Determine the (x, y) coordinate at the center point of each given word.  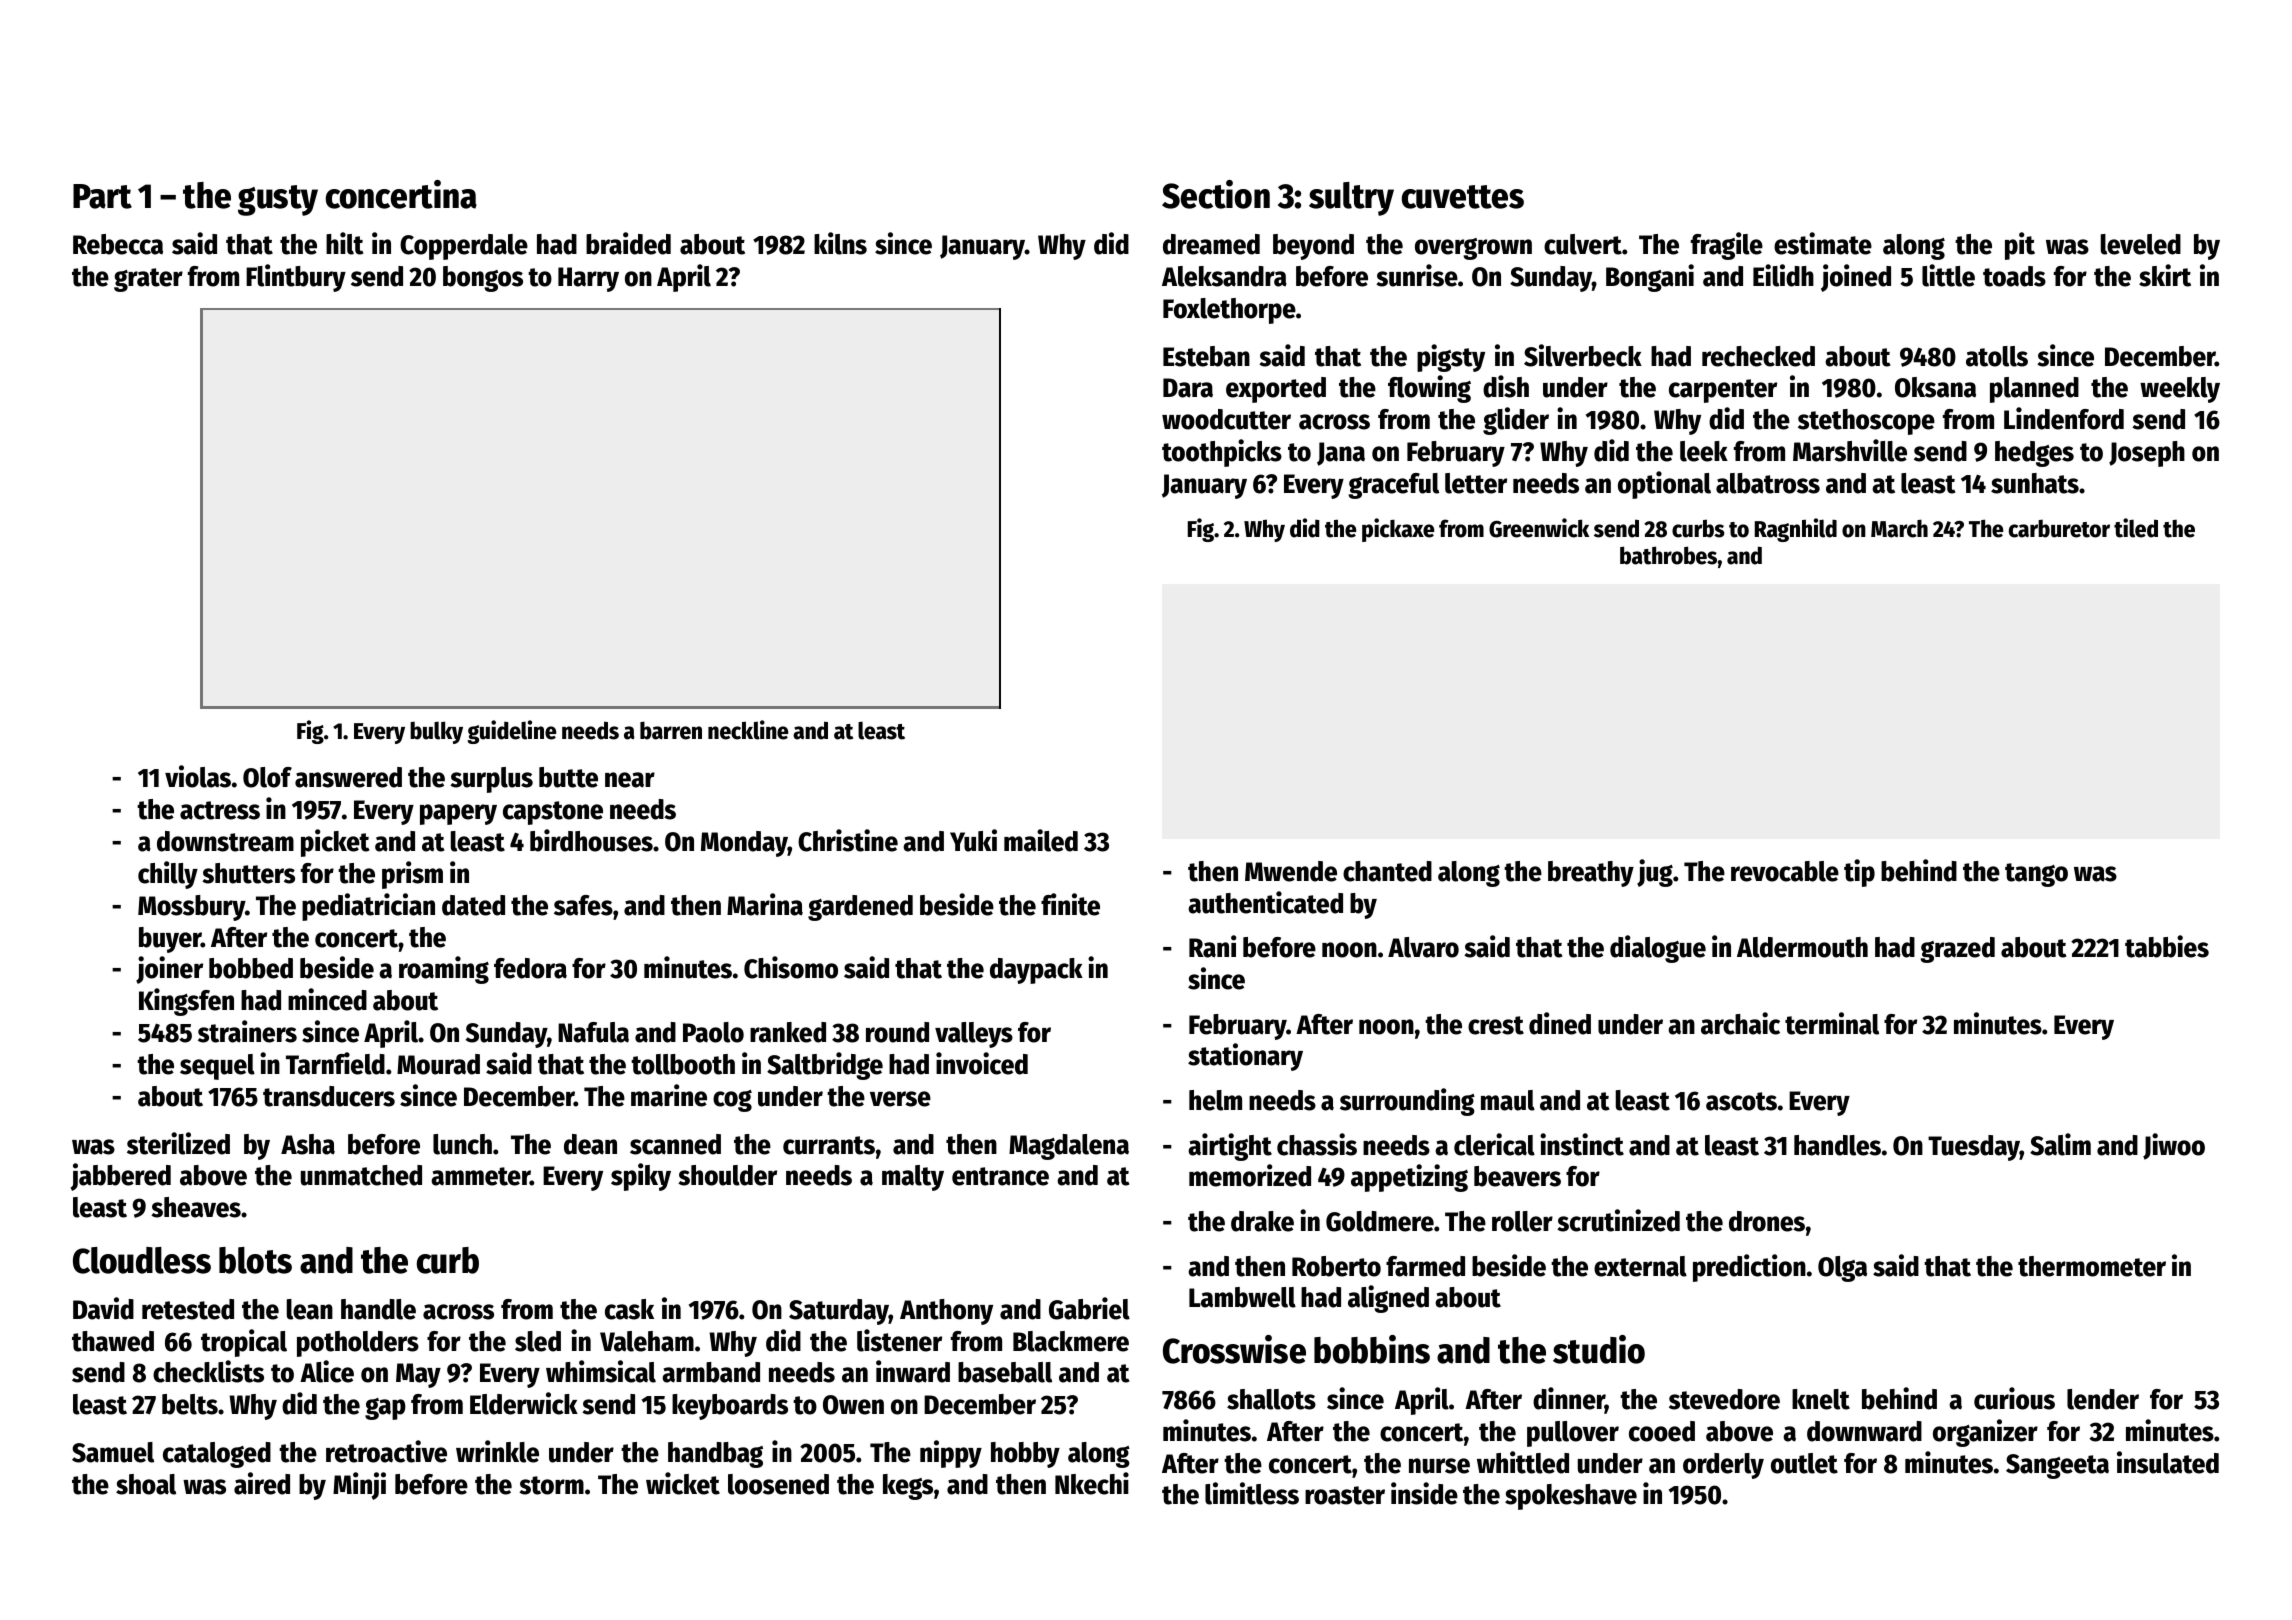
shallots (1271, 1399)
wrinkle (497, 1451)
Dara (1188, 388)
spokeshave (1571, 1497)
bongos (483, 279)
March (1899, 528)
